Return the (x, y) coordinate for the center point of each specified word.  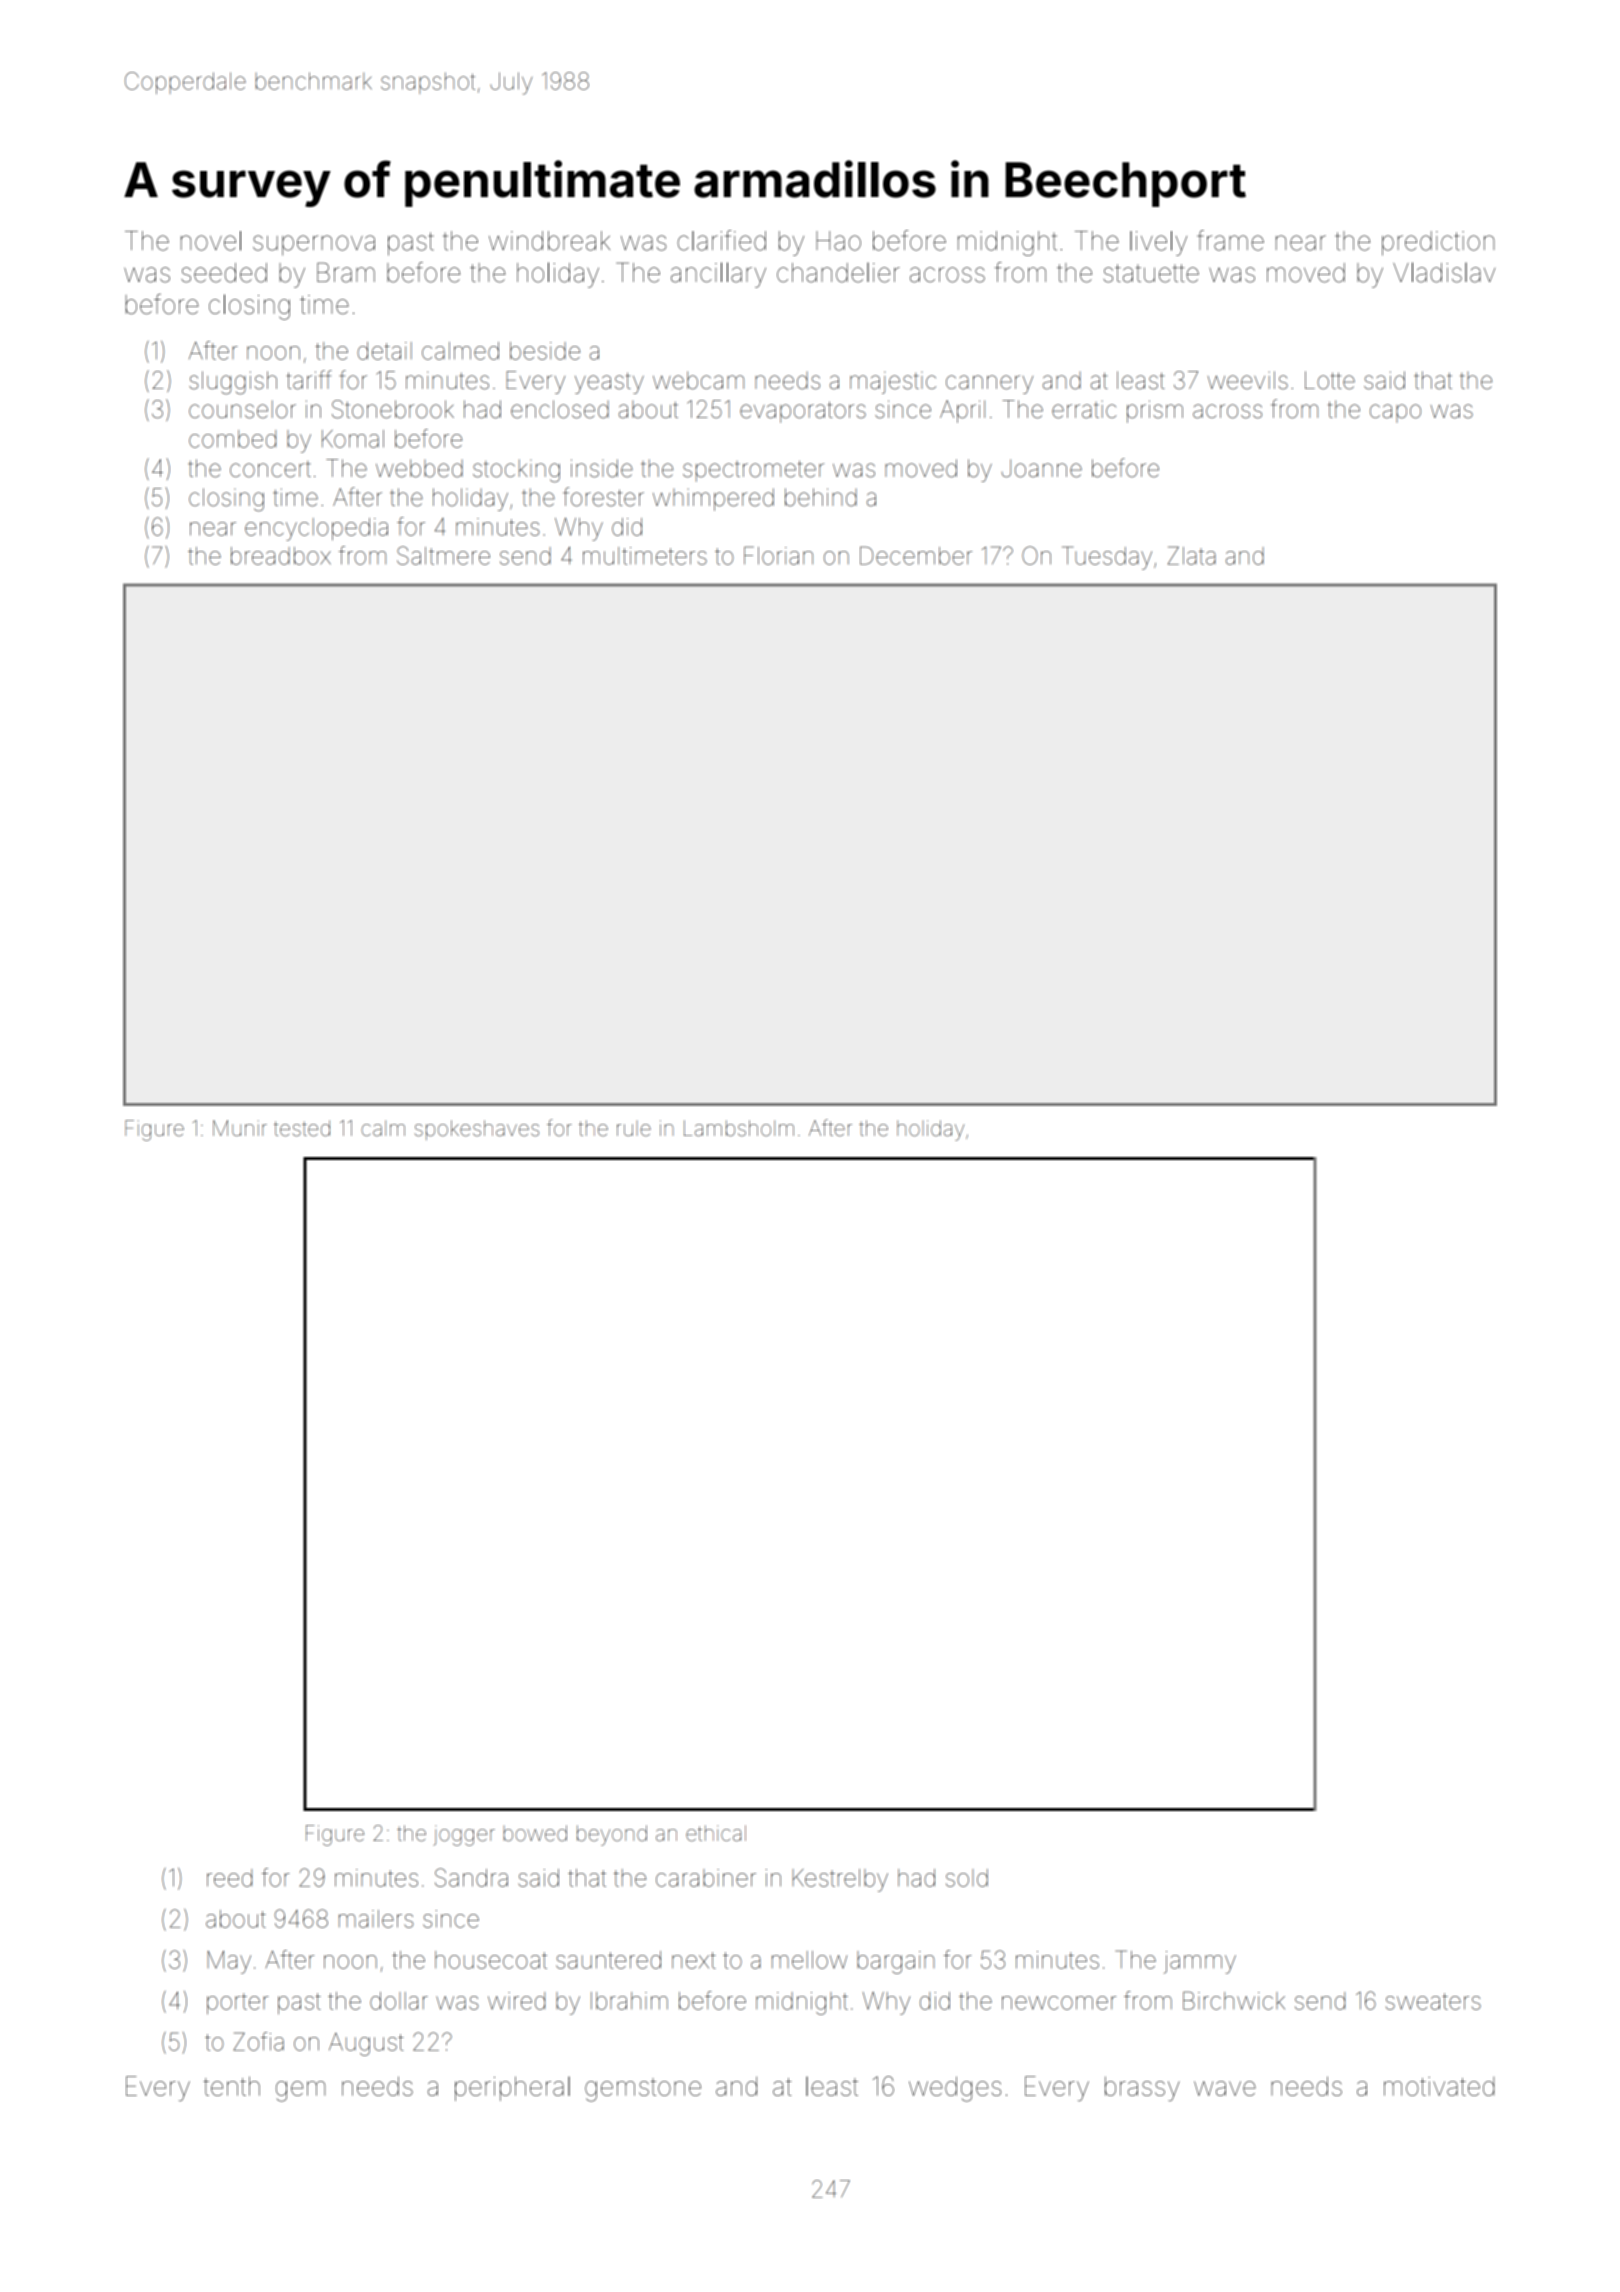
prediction (1438, 243)
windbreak (549, 241)
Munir (240, 1128)
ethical (716, 1833)
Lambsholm (739, 1128)
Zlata (1192, 555)
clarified (721, 240)
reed (229, 1878)
